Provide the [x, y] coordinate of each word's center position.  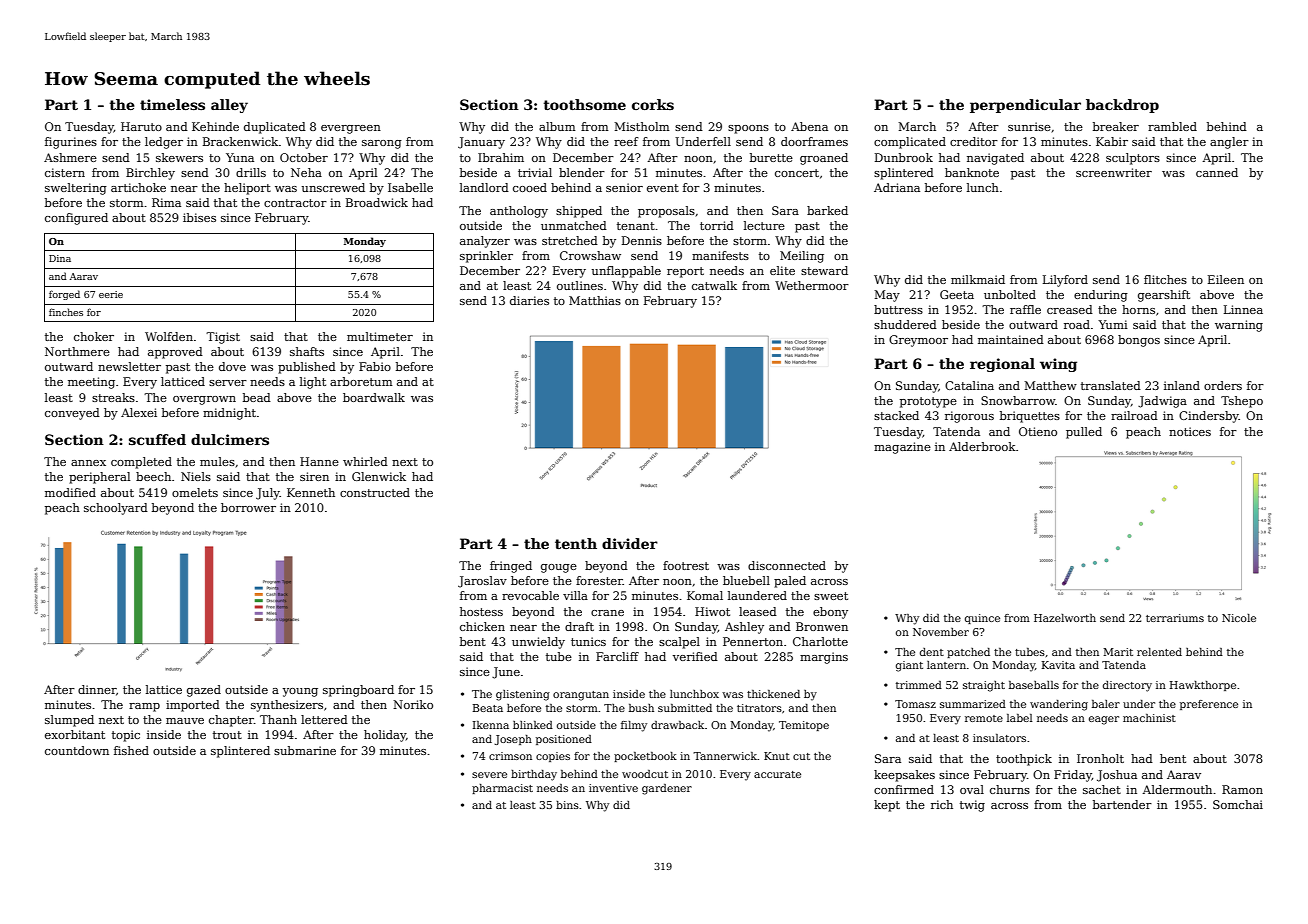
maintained [1011, 339]
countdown [77, 750]
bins [567, 805]
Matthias [595, 300]
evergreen [351, 129]
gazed [204, 691]
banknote [972, 172]
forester [599, 580]
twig [972, 806]
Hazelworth [1065, 618]
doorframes [814, 141]
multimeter [380, 336]
